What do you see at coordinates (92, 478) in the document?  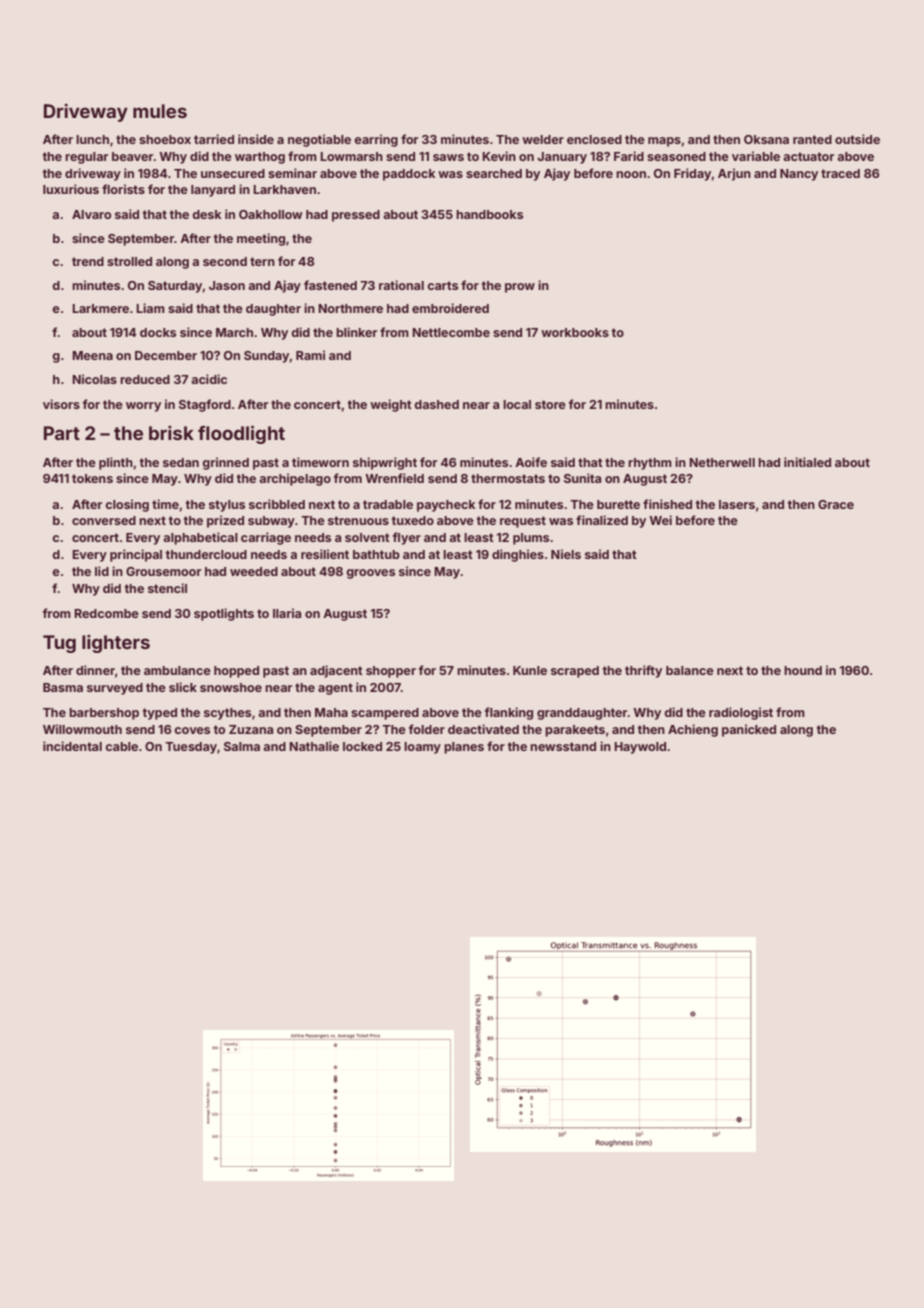 I see `tokens` at bounding box center [92, 478].
